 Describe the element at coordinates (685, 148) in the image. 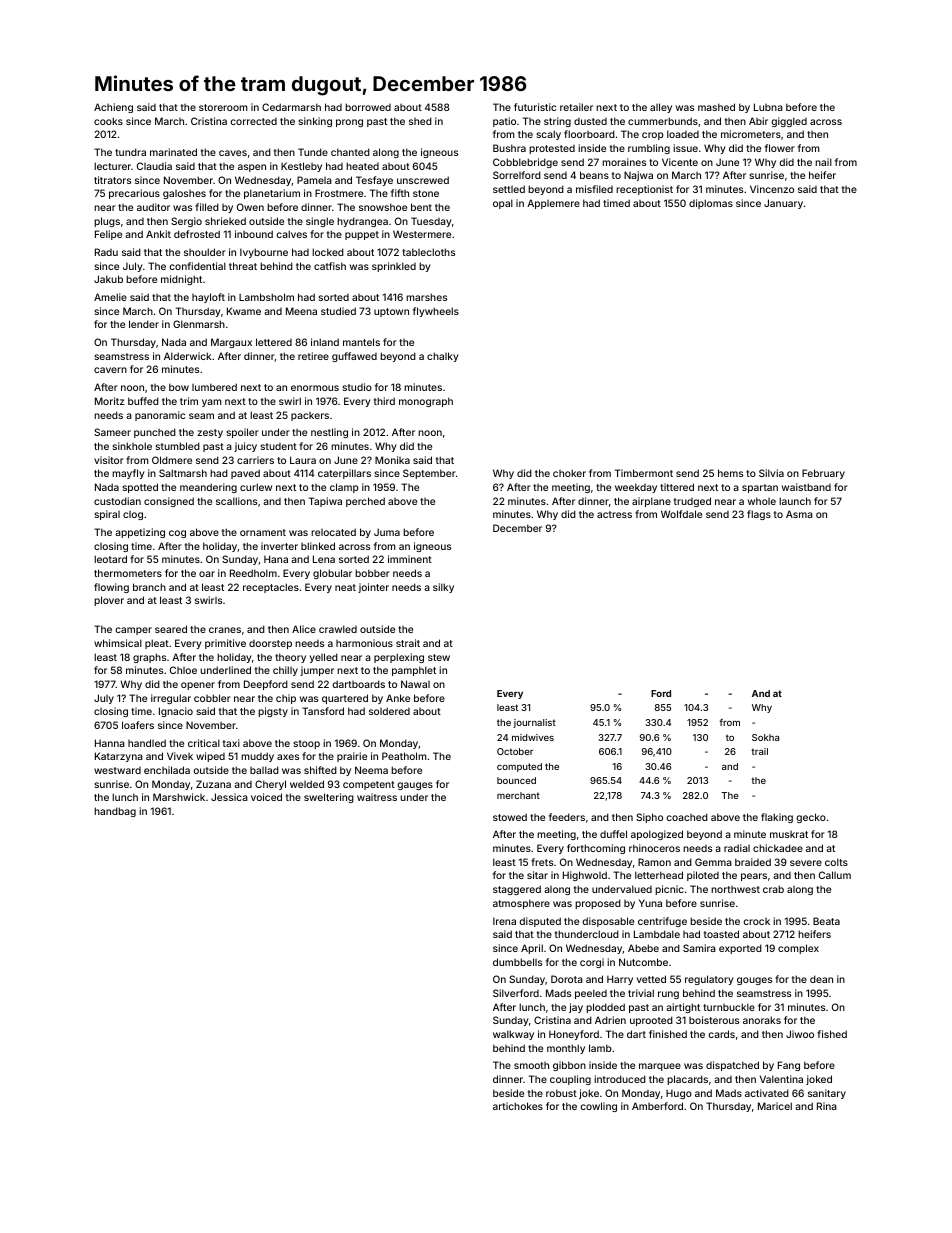

I see `issue` at that location.
